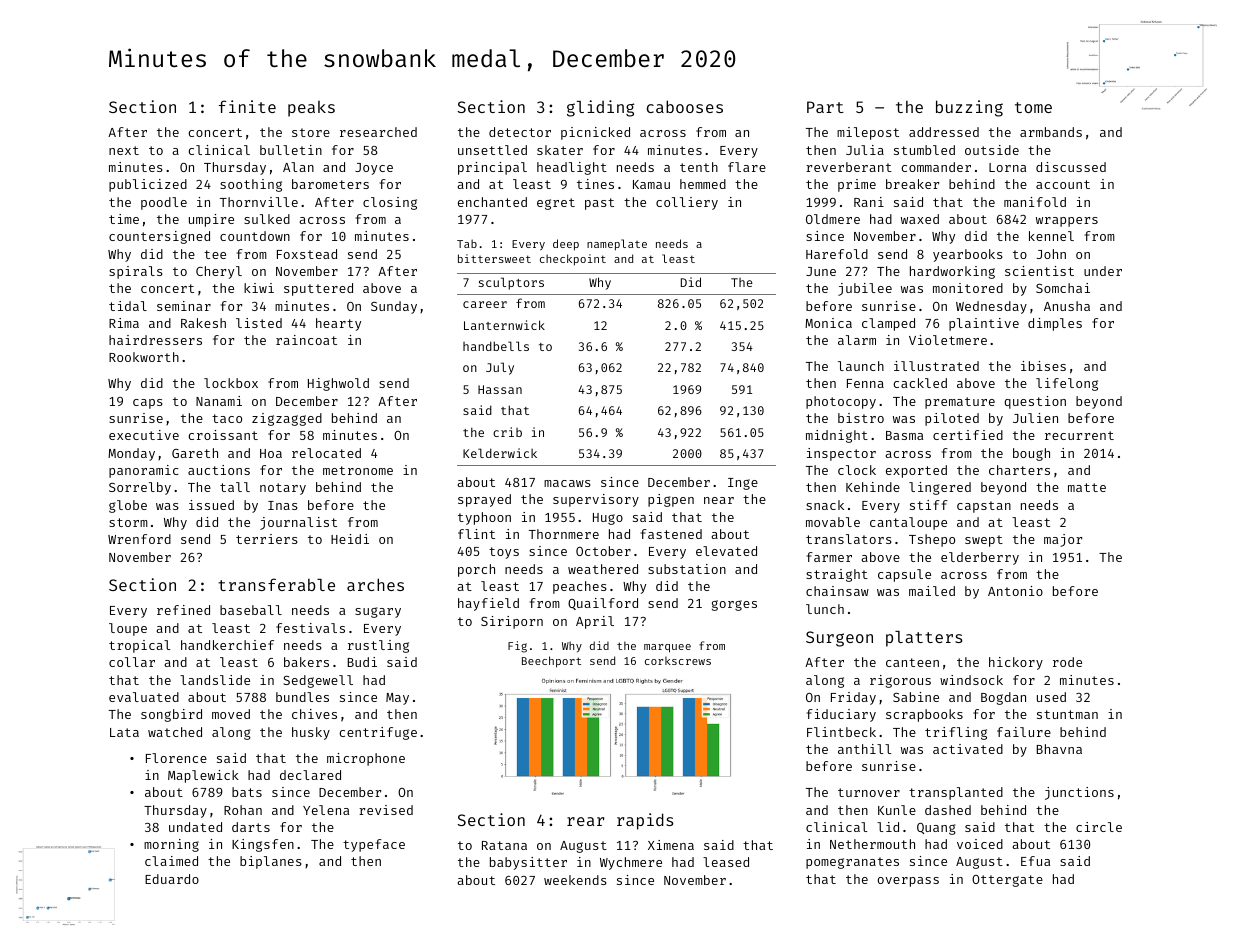 The width and height of the screenshot is (1233, 952). Describe the element at coordinates (551, 662) in the screenshot. I see `Beechport` at that location.
